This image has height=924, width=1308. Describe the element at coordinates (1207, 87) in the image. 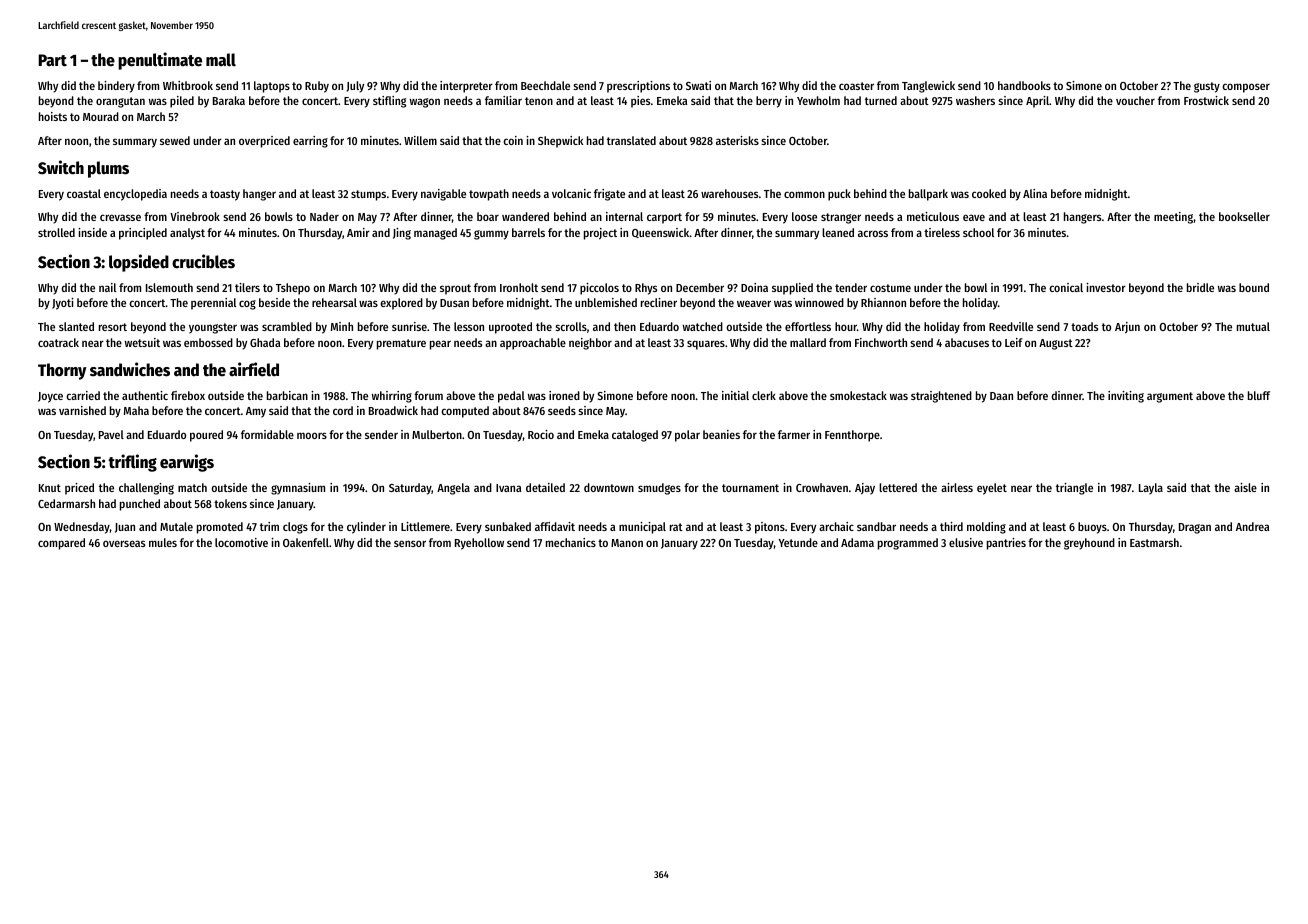

I see `gusty` at that location.
